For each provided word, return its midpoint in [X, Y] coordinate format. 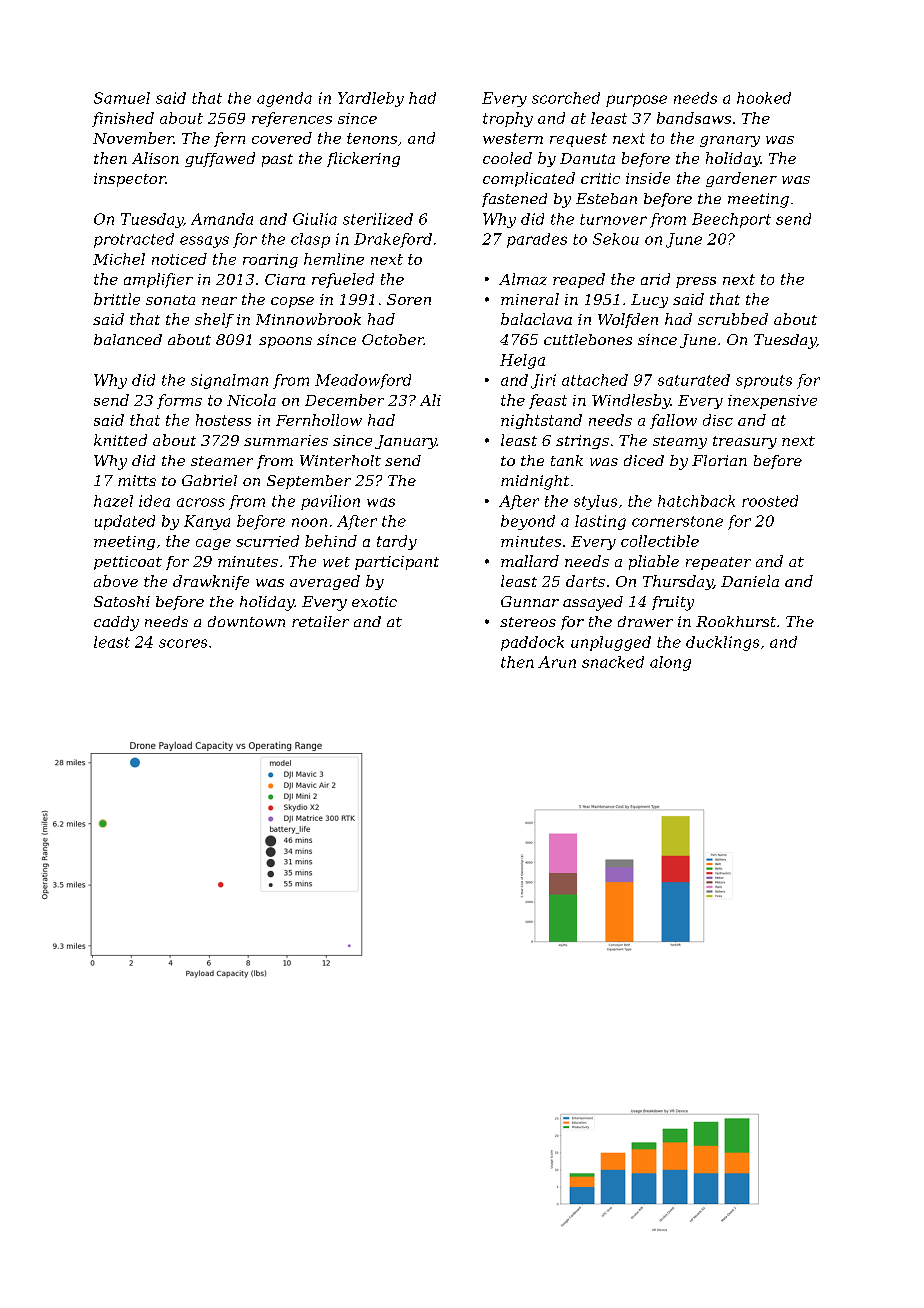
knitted [120, 440]
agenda [284, 99]
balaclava [536, 319]
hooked [764, 98]
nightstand [541, 421]
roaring [270, 261]
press [696, 282]
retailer [320, 621]
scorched [566, 98]
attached [595, 380]
